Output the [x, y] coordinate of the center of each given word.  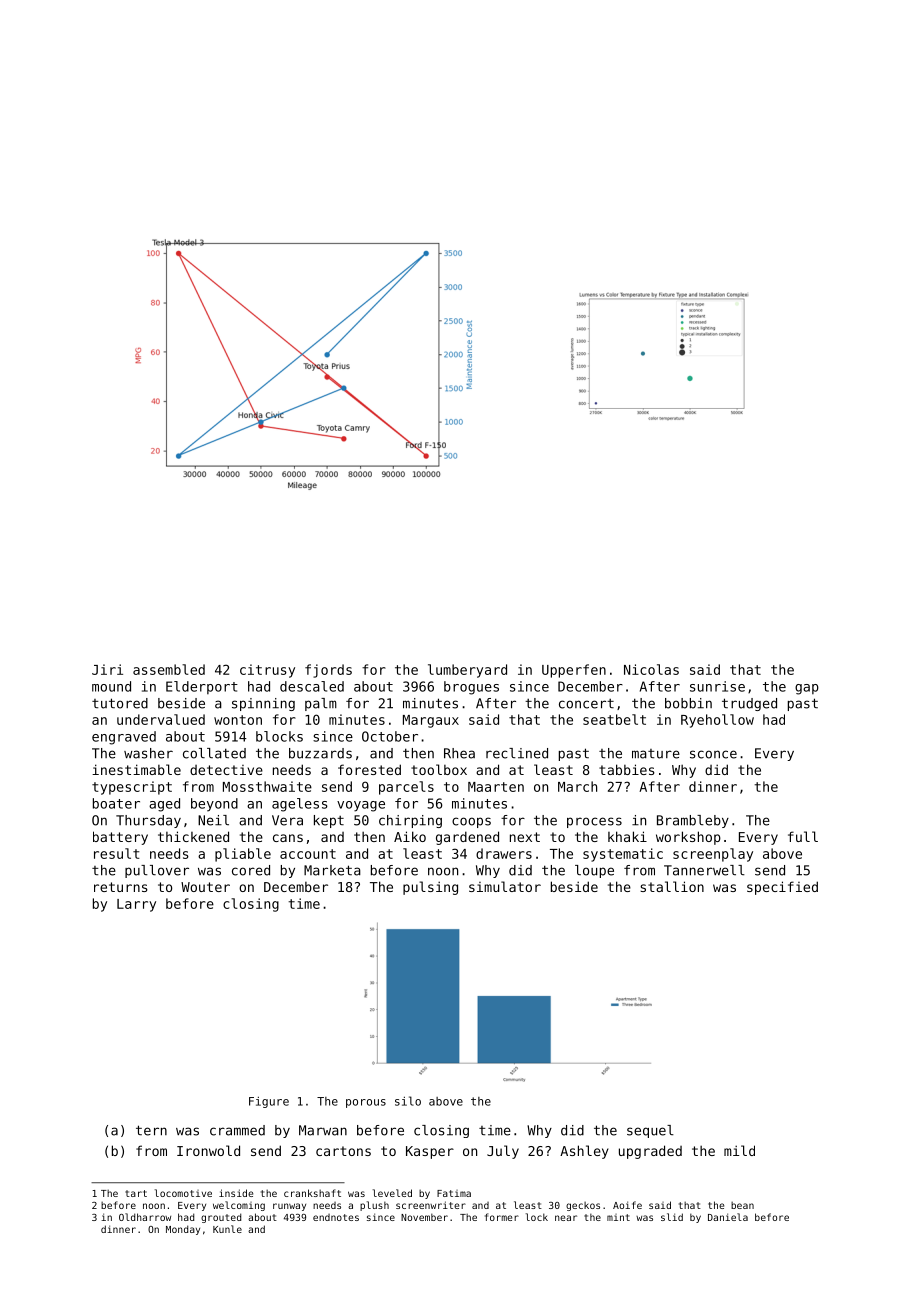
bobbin [688, 703]
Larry [136, 905]
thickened [193, 836]
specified [782, 888]
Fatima [454, 1193]
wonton [238, 720]
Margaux [431, 721]
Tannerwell [704, 870]
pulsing [430, 888]
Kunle [227, 1229]
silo [408, 1101]
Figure [269, 1102]
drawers [504, 853]
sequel [650, 1131]
